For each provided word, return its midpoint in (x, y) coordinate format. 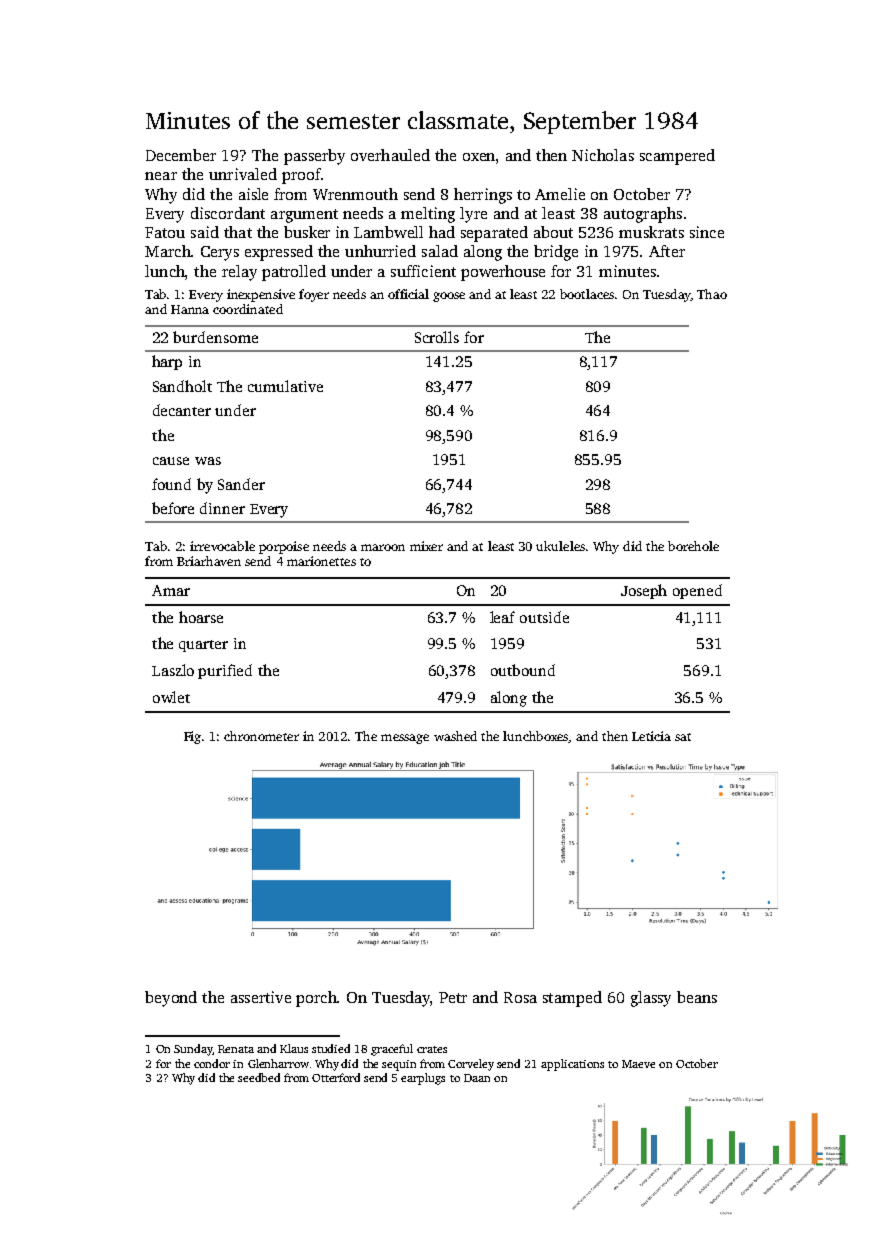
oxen (479, 157)
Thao (712, 294)
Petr (453, 997)
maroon (383, 547)
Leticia (651, 736)
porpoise (284, 547)
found (171, 484)
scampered (677, 157)
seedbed (259, 1077)
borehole (693, 546)
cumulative (285, 386)
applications (572, 1065)
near (161, 176)
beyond (171, 999)
